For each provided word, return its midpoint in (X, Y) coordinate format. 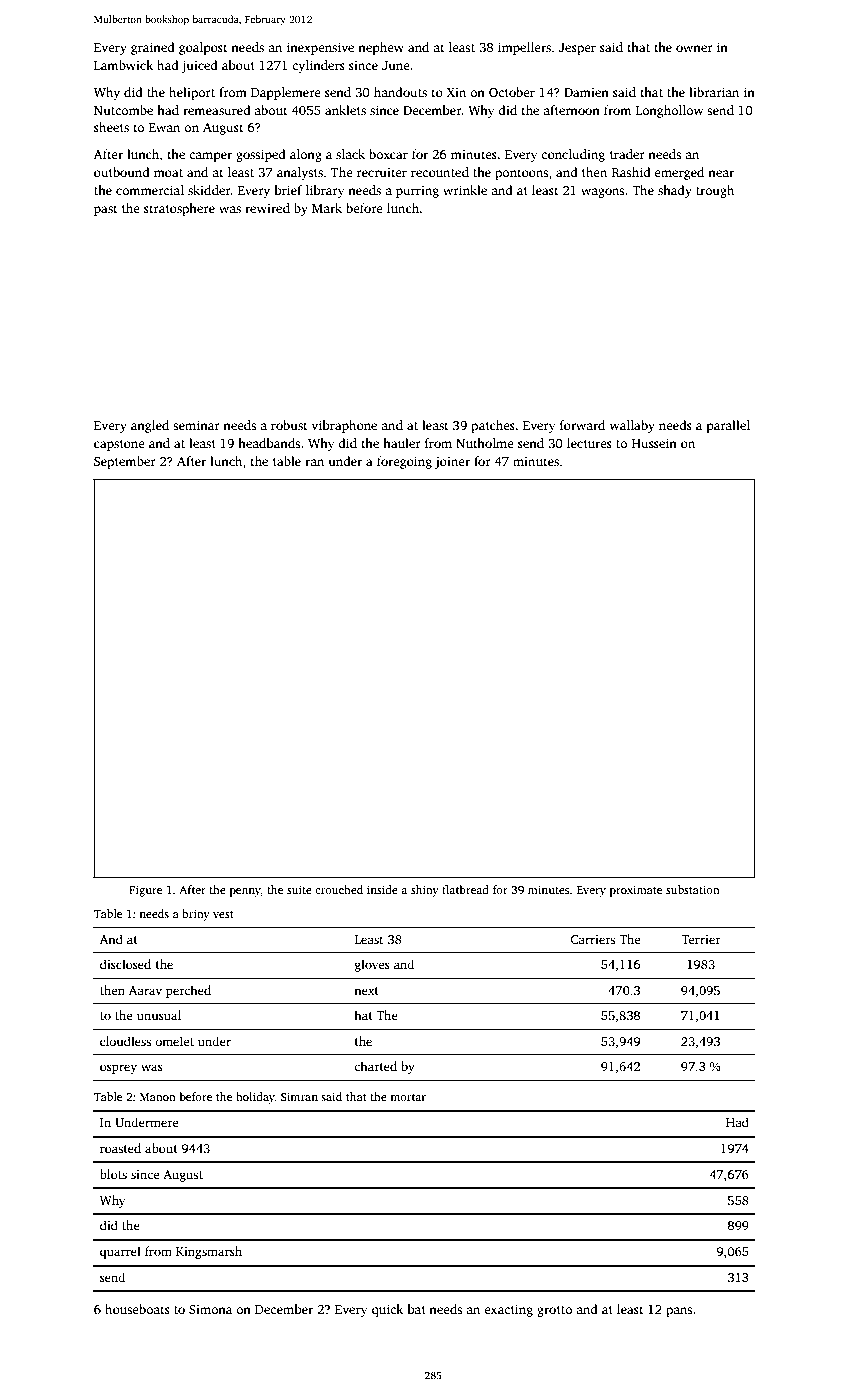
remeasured (217, 110)
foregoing (404, 462)
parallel (728, 426)
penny (245, 892)
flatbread (465, 889)
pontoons (521, 174)
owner (694, 48)
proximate (636, 891)
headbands (269, 443)
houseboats (137, 1309)
